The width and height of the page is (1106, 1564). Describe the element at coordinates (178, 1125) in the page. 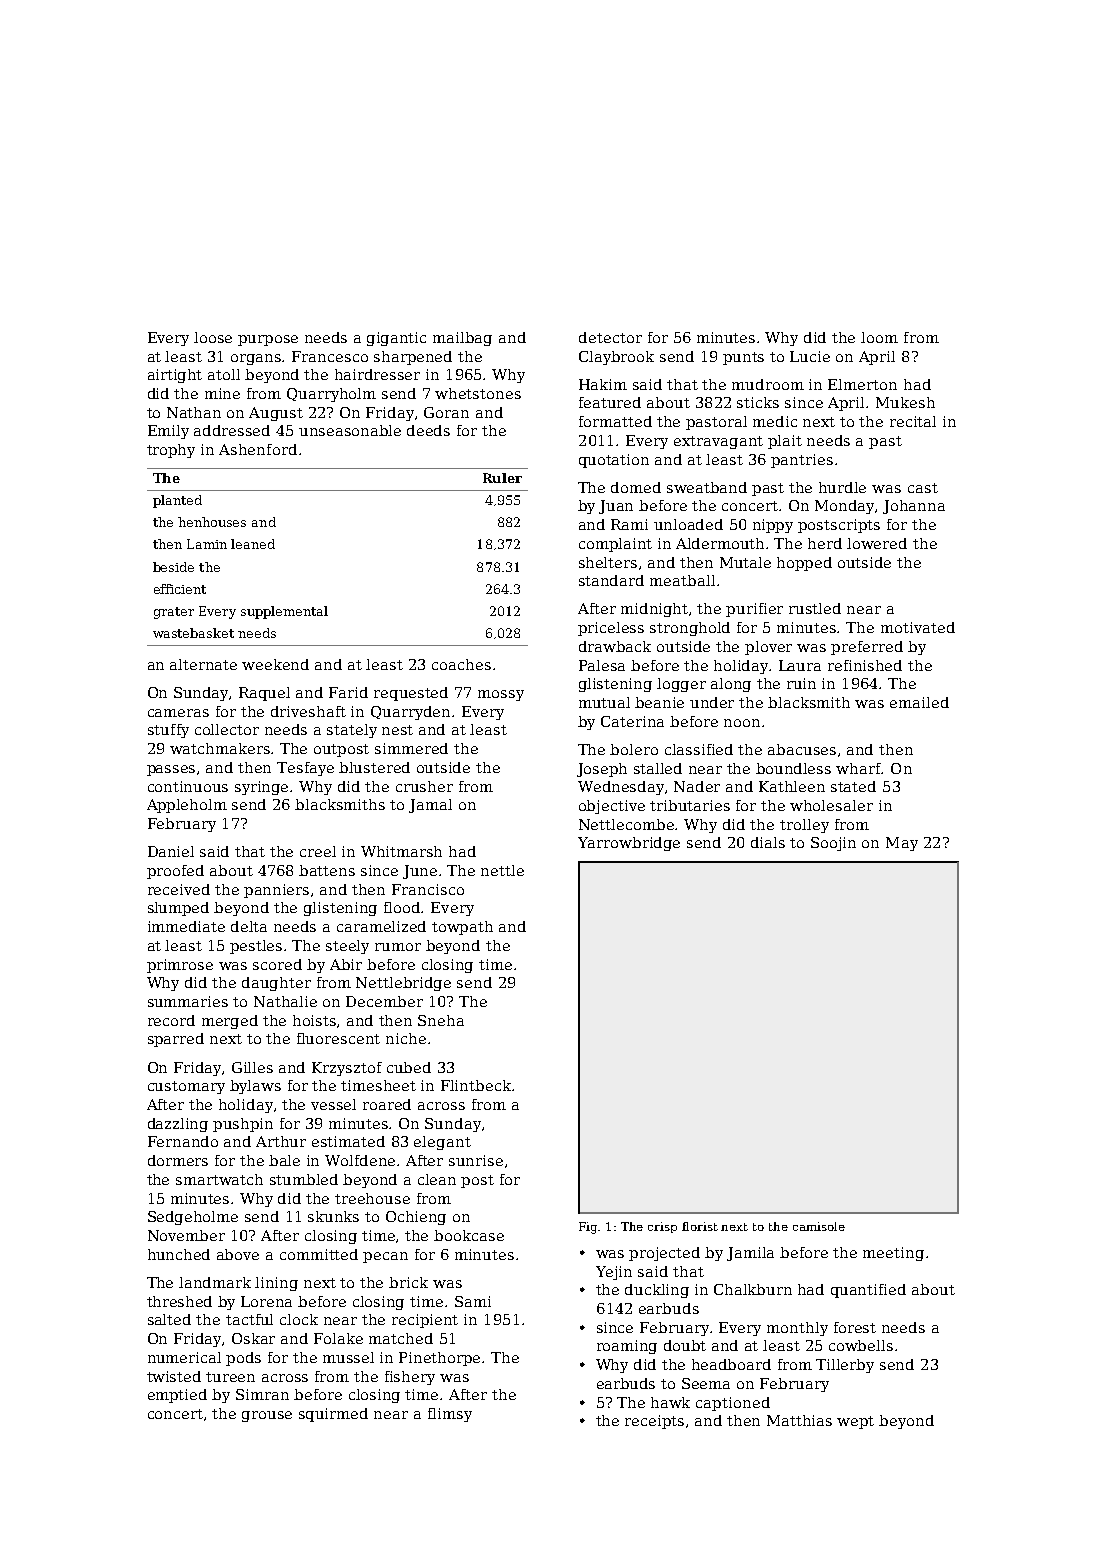

I see `dazzling` at that location.
